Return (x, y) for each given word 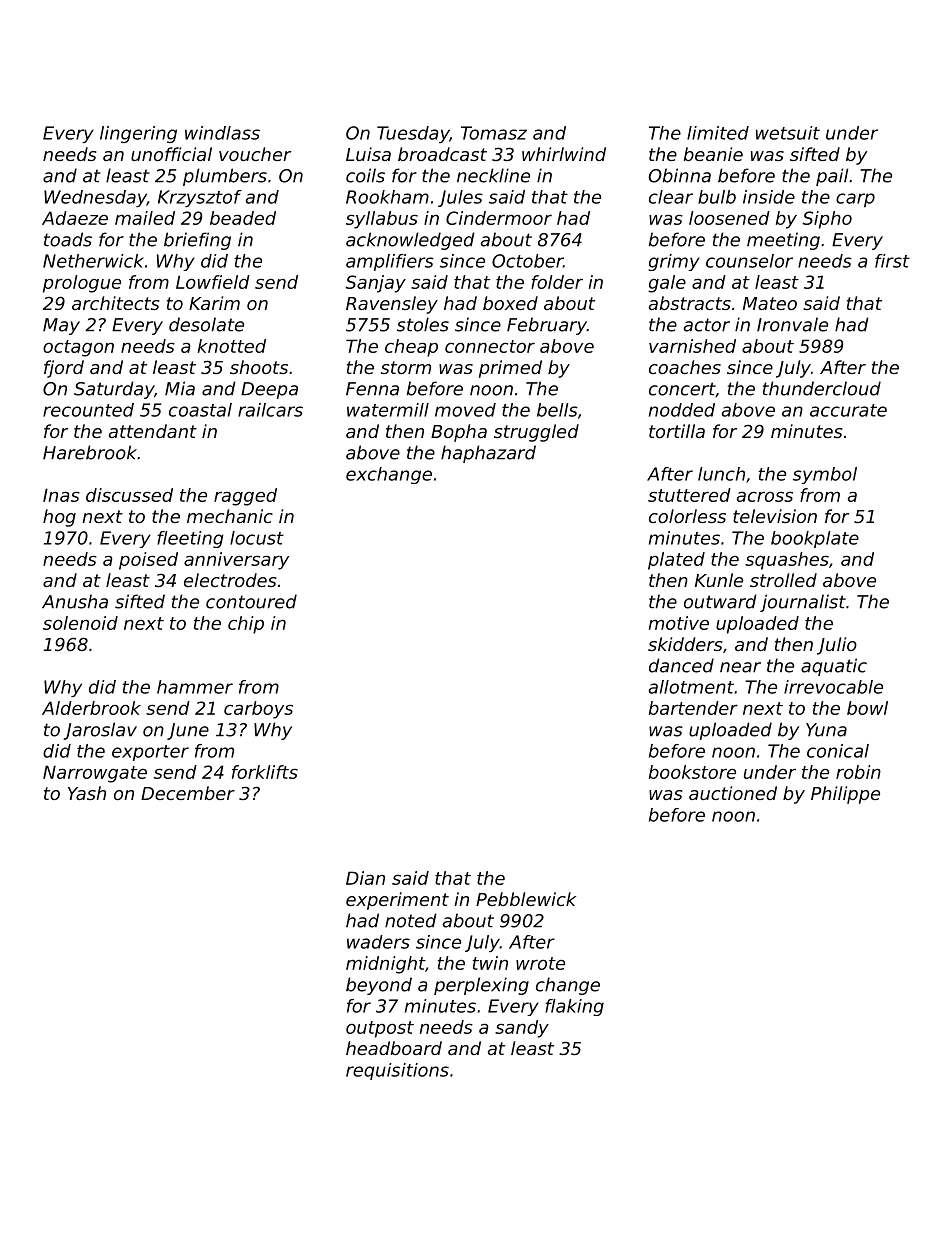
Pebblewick (526, 899)
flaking (574, 1007)
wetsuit (788, 133)
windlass (222, 133)
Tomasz (494, 133)
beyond (379, 986)
